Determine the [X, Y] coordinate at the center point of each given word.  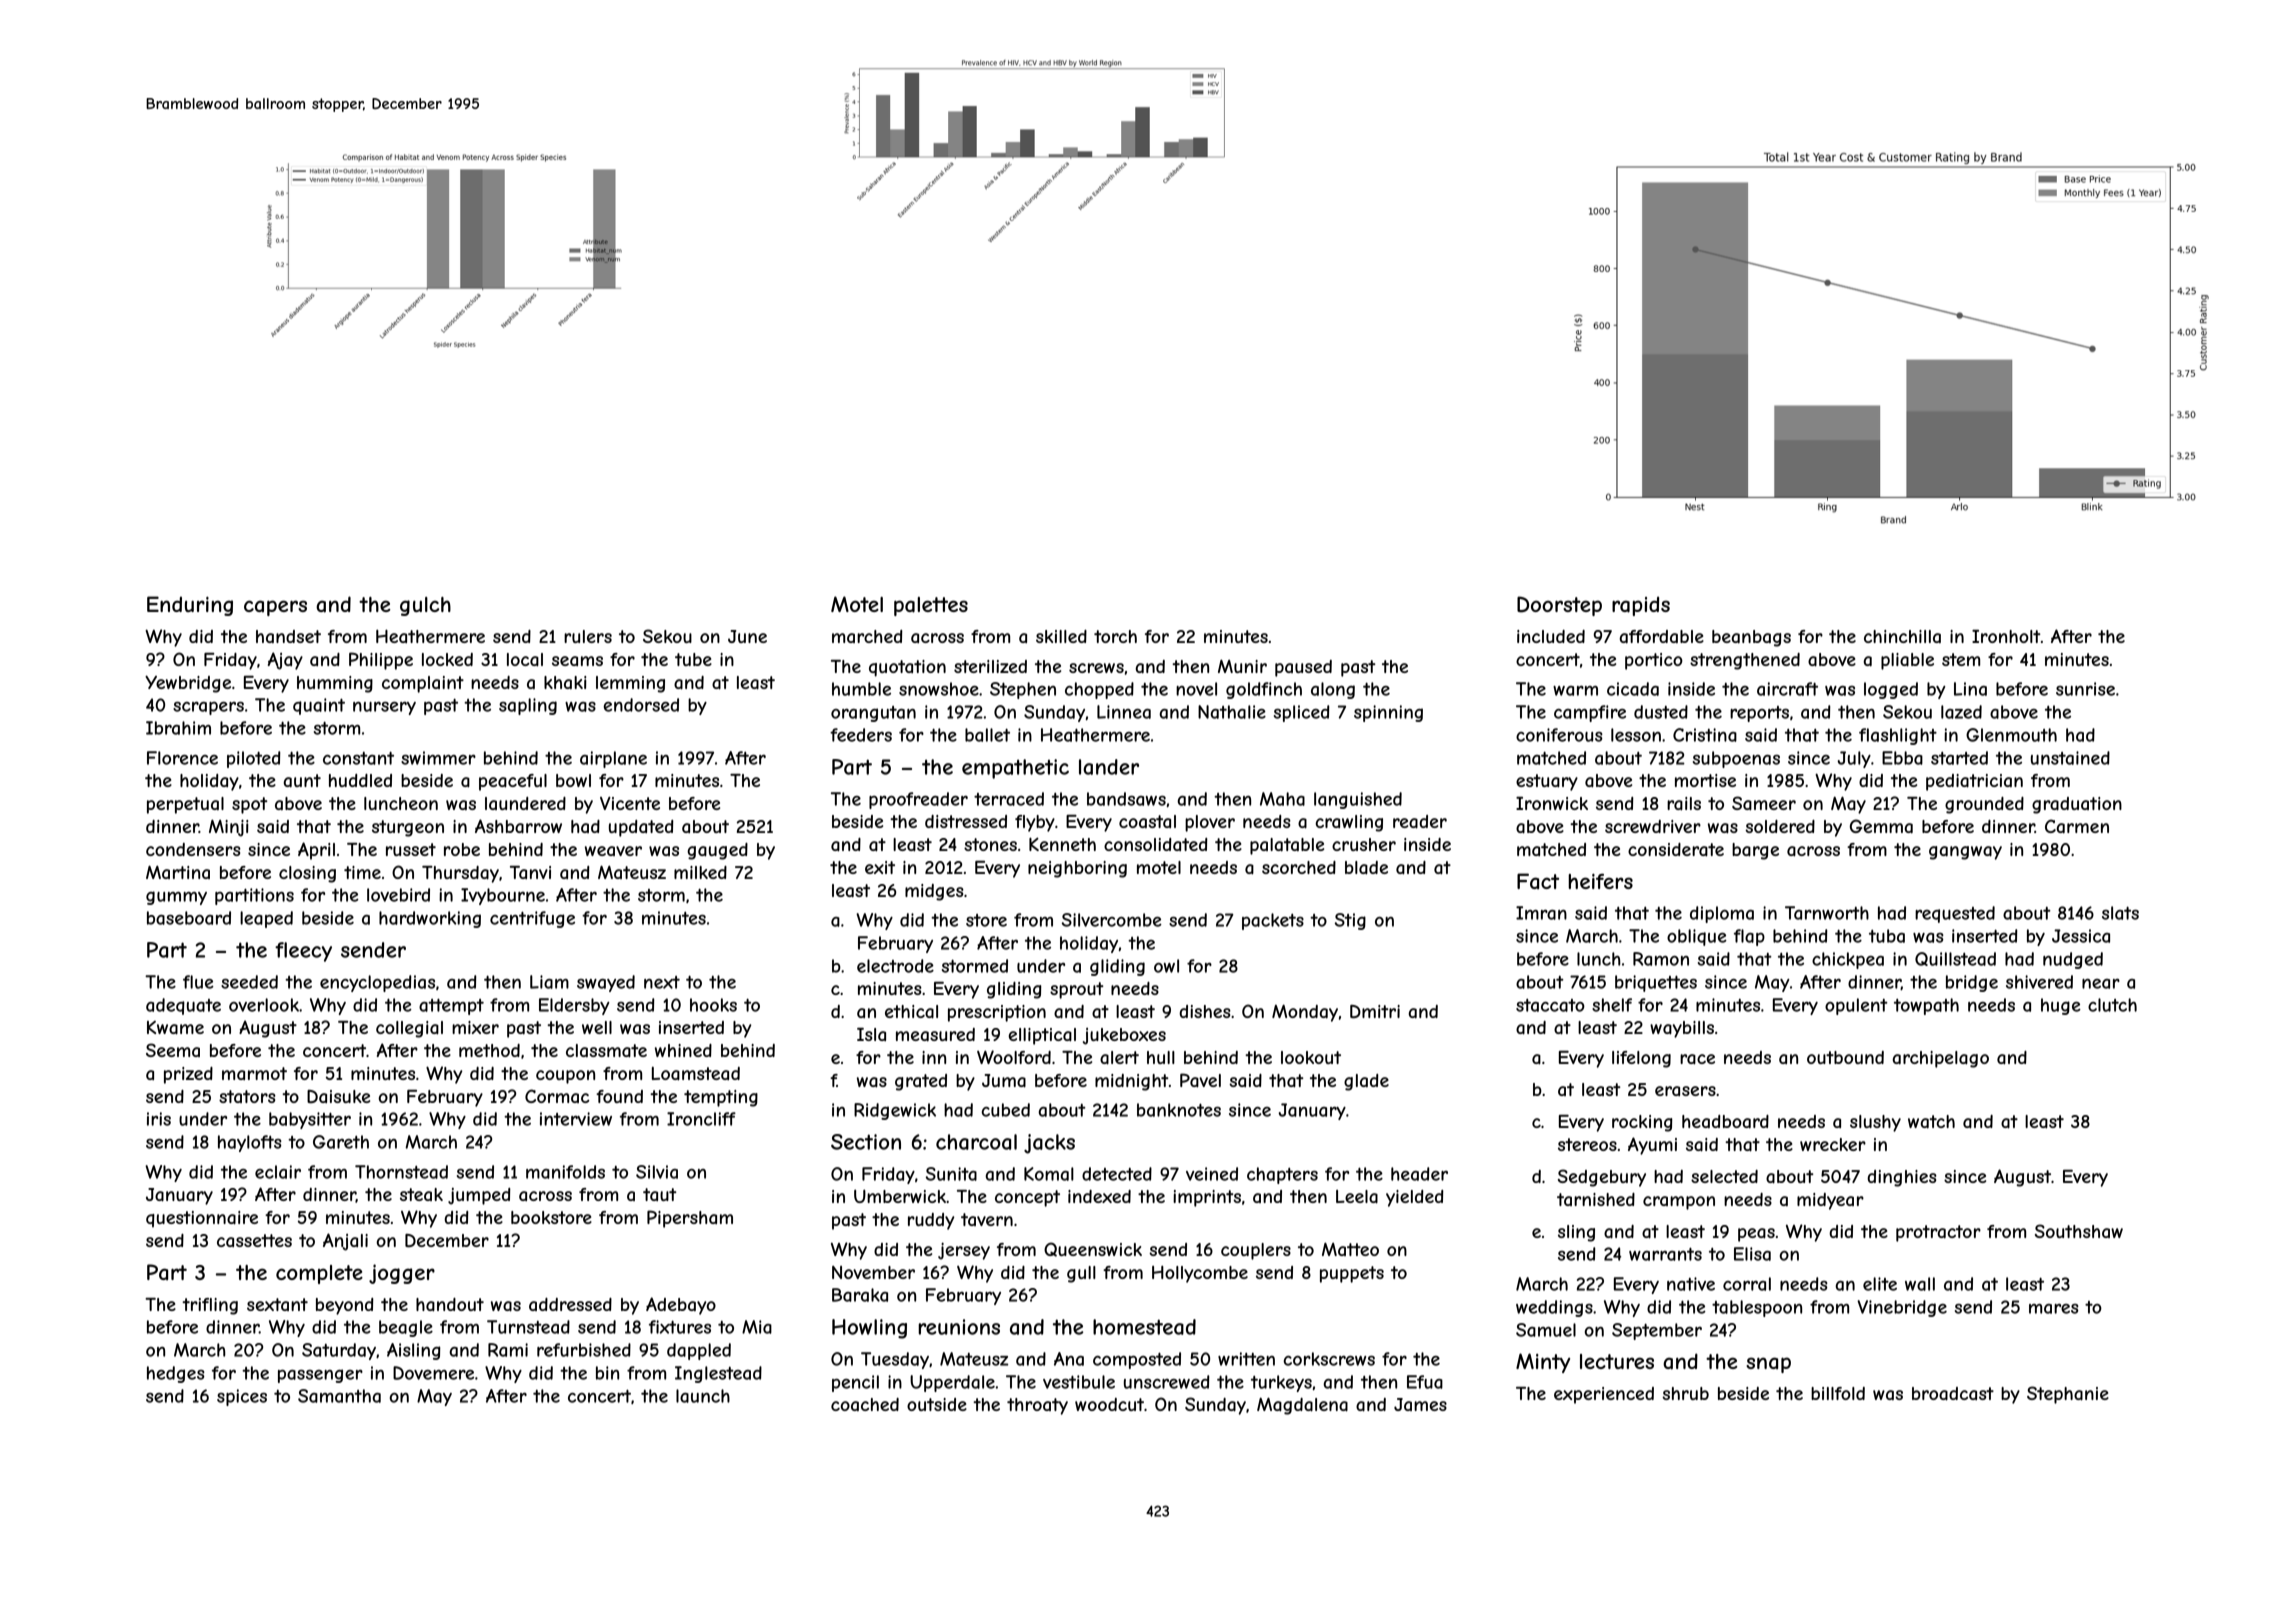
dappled [699, 1351]
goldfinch [1264, 690]
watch [1931, 1122]
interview [576, 1119]
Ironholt [2006, 636]
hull [1161, 1057]
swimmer [438, 758]
